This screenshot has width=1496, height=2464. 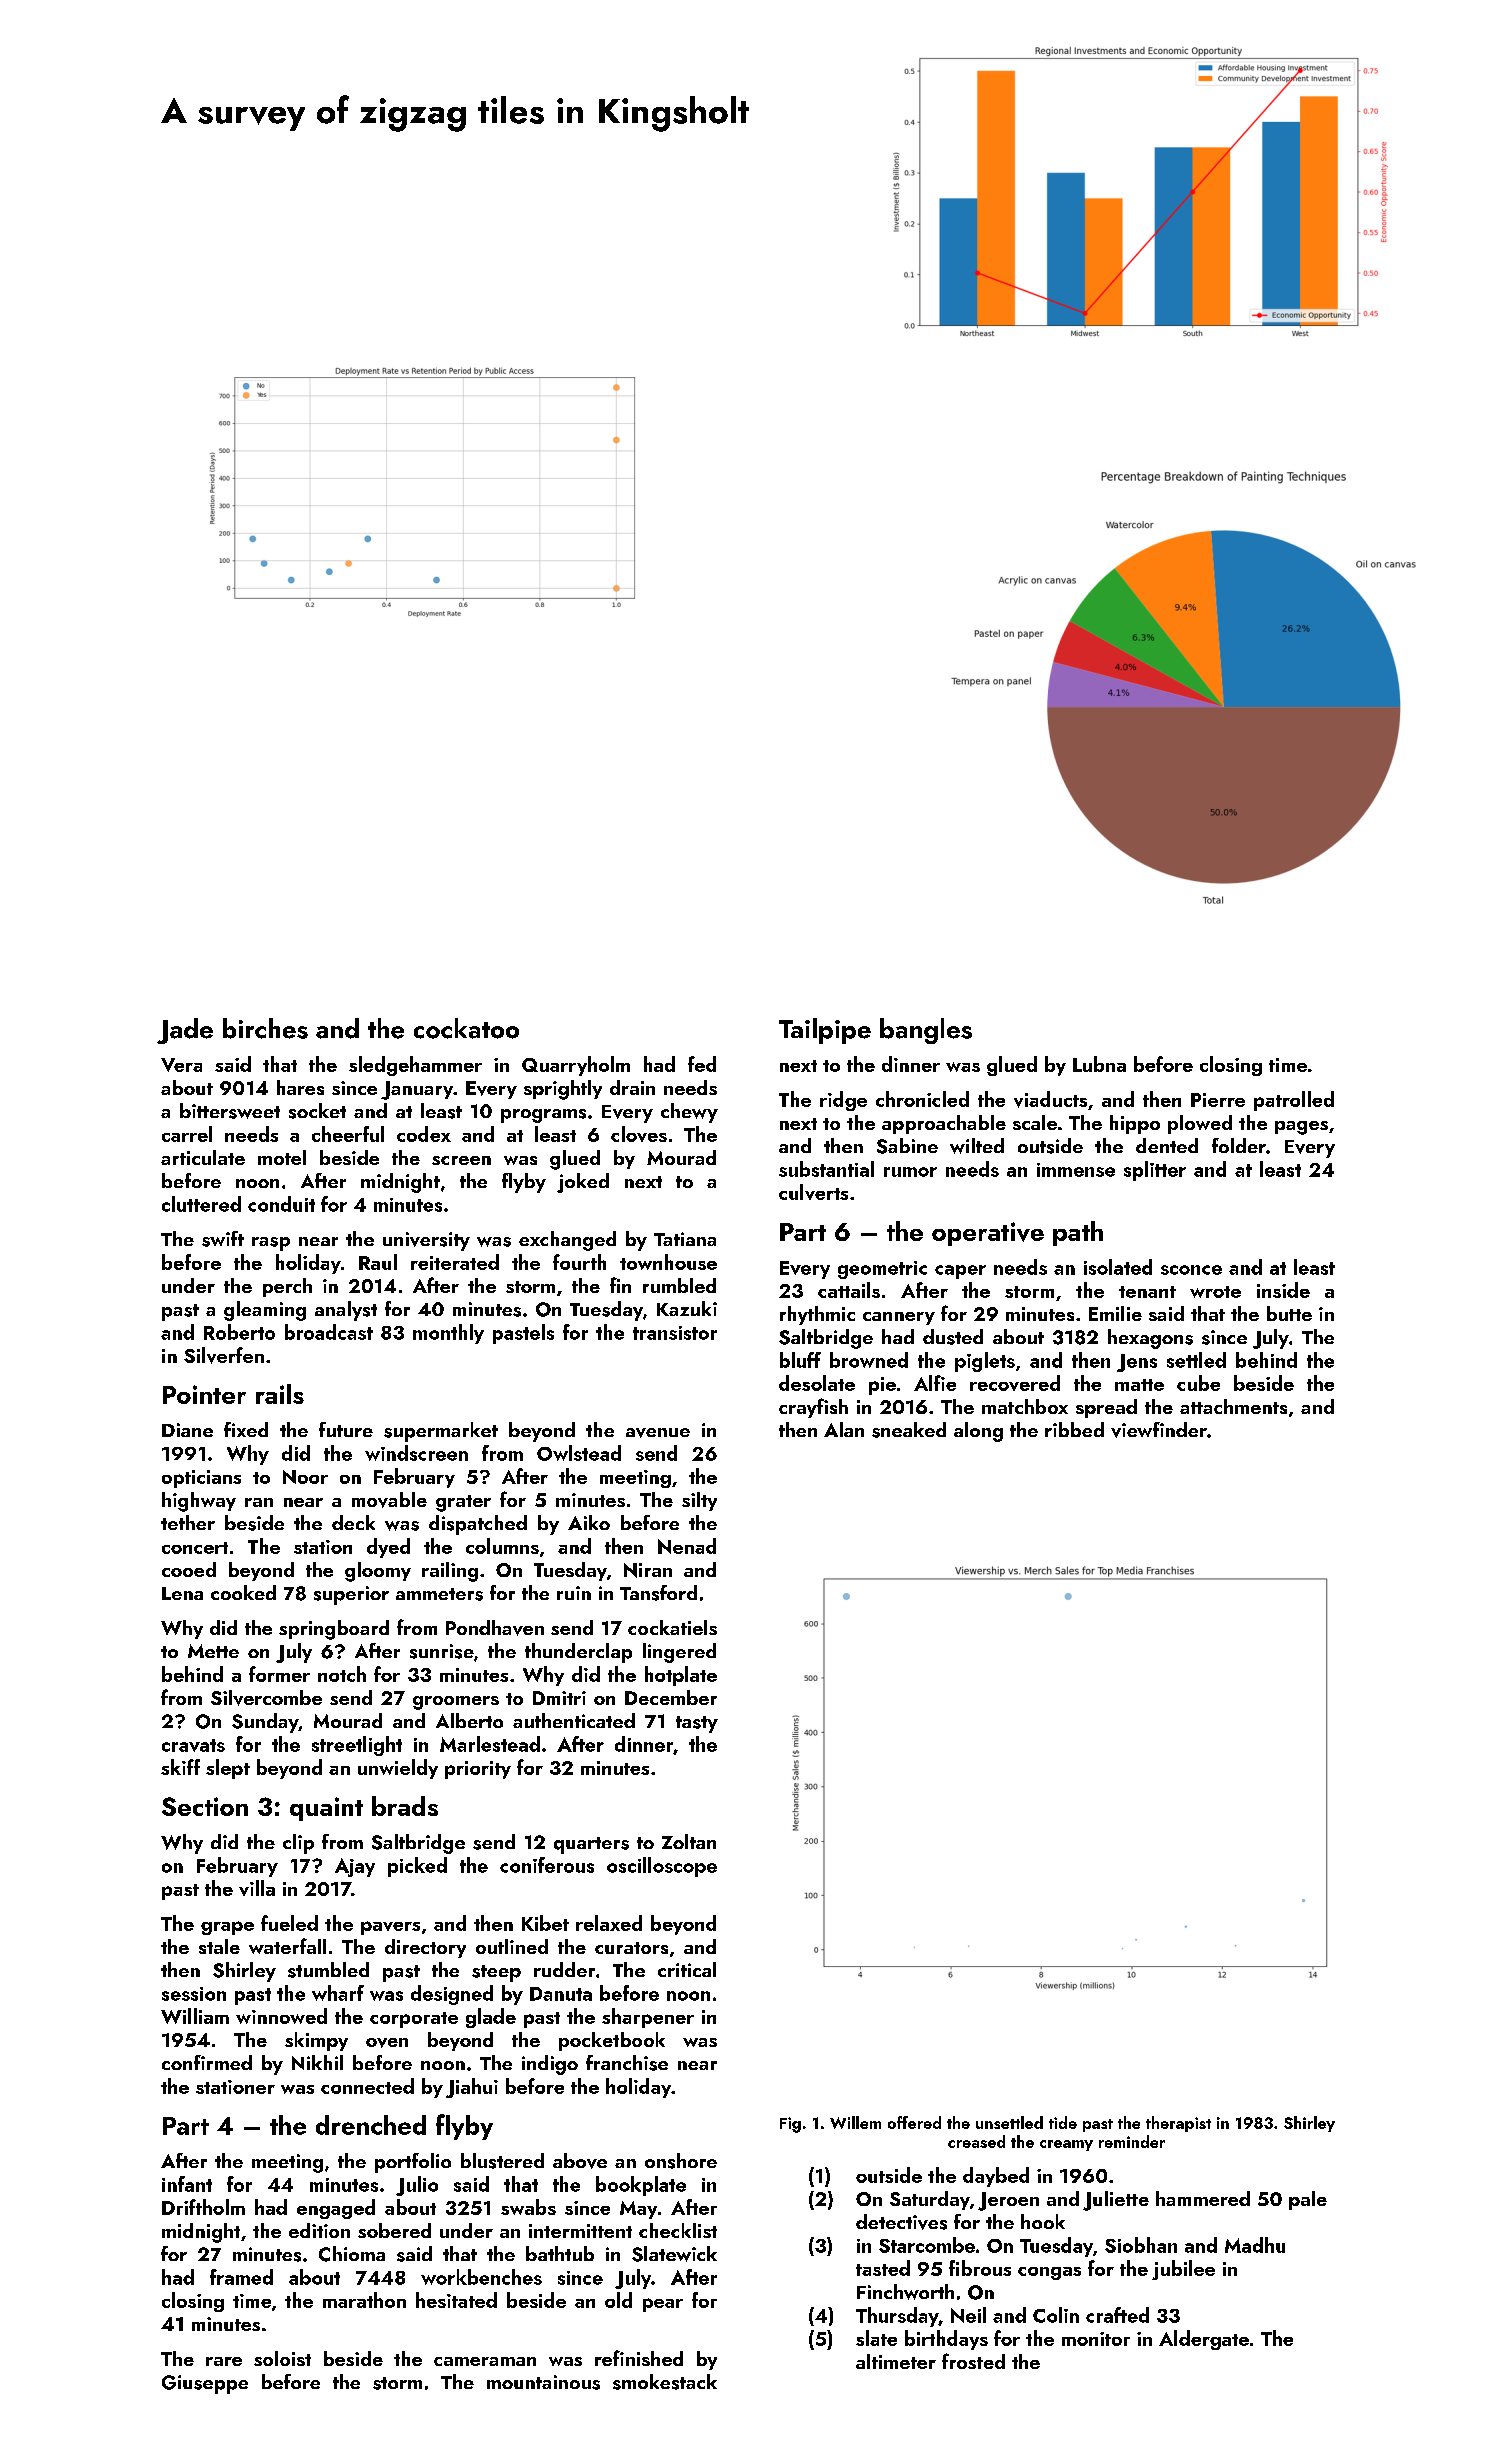 I want to click on cloves, so click(x=639, y=1134).
